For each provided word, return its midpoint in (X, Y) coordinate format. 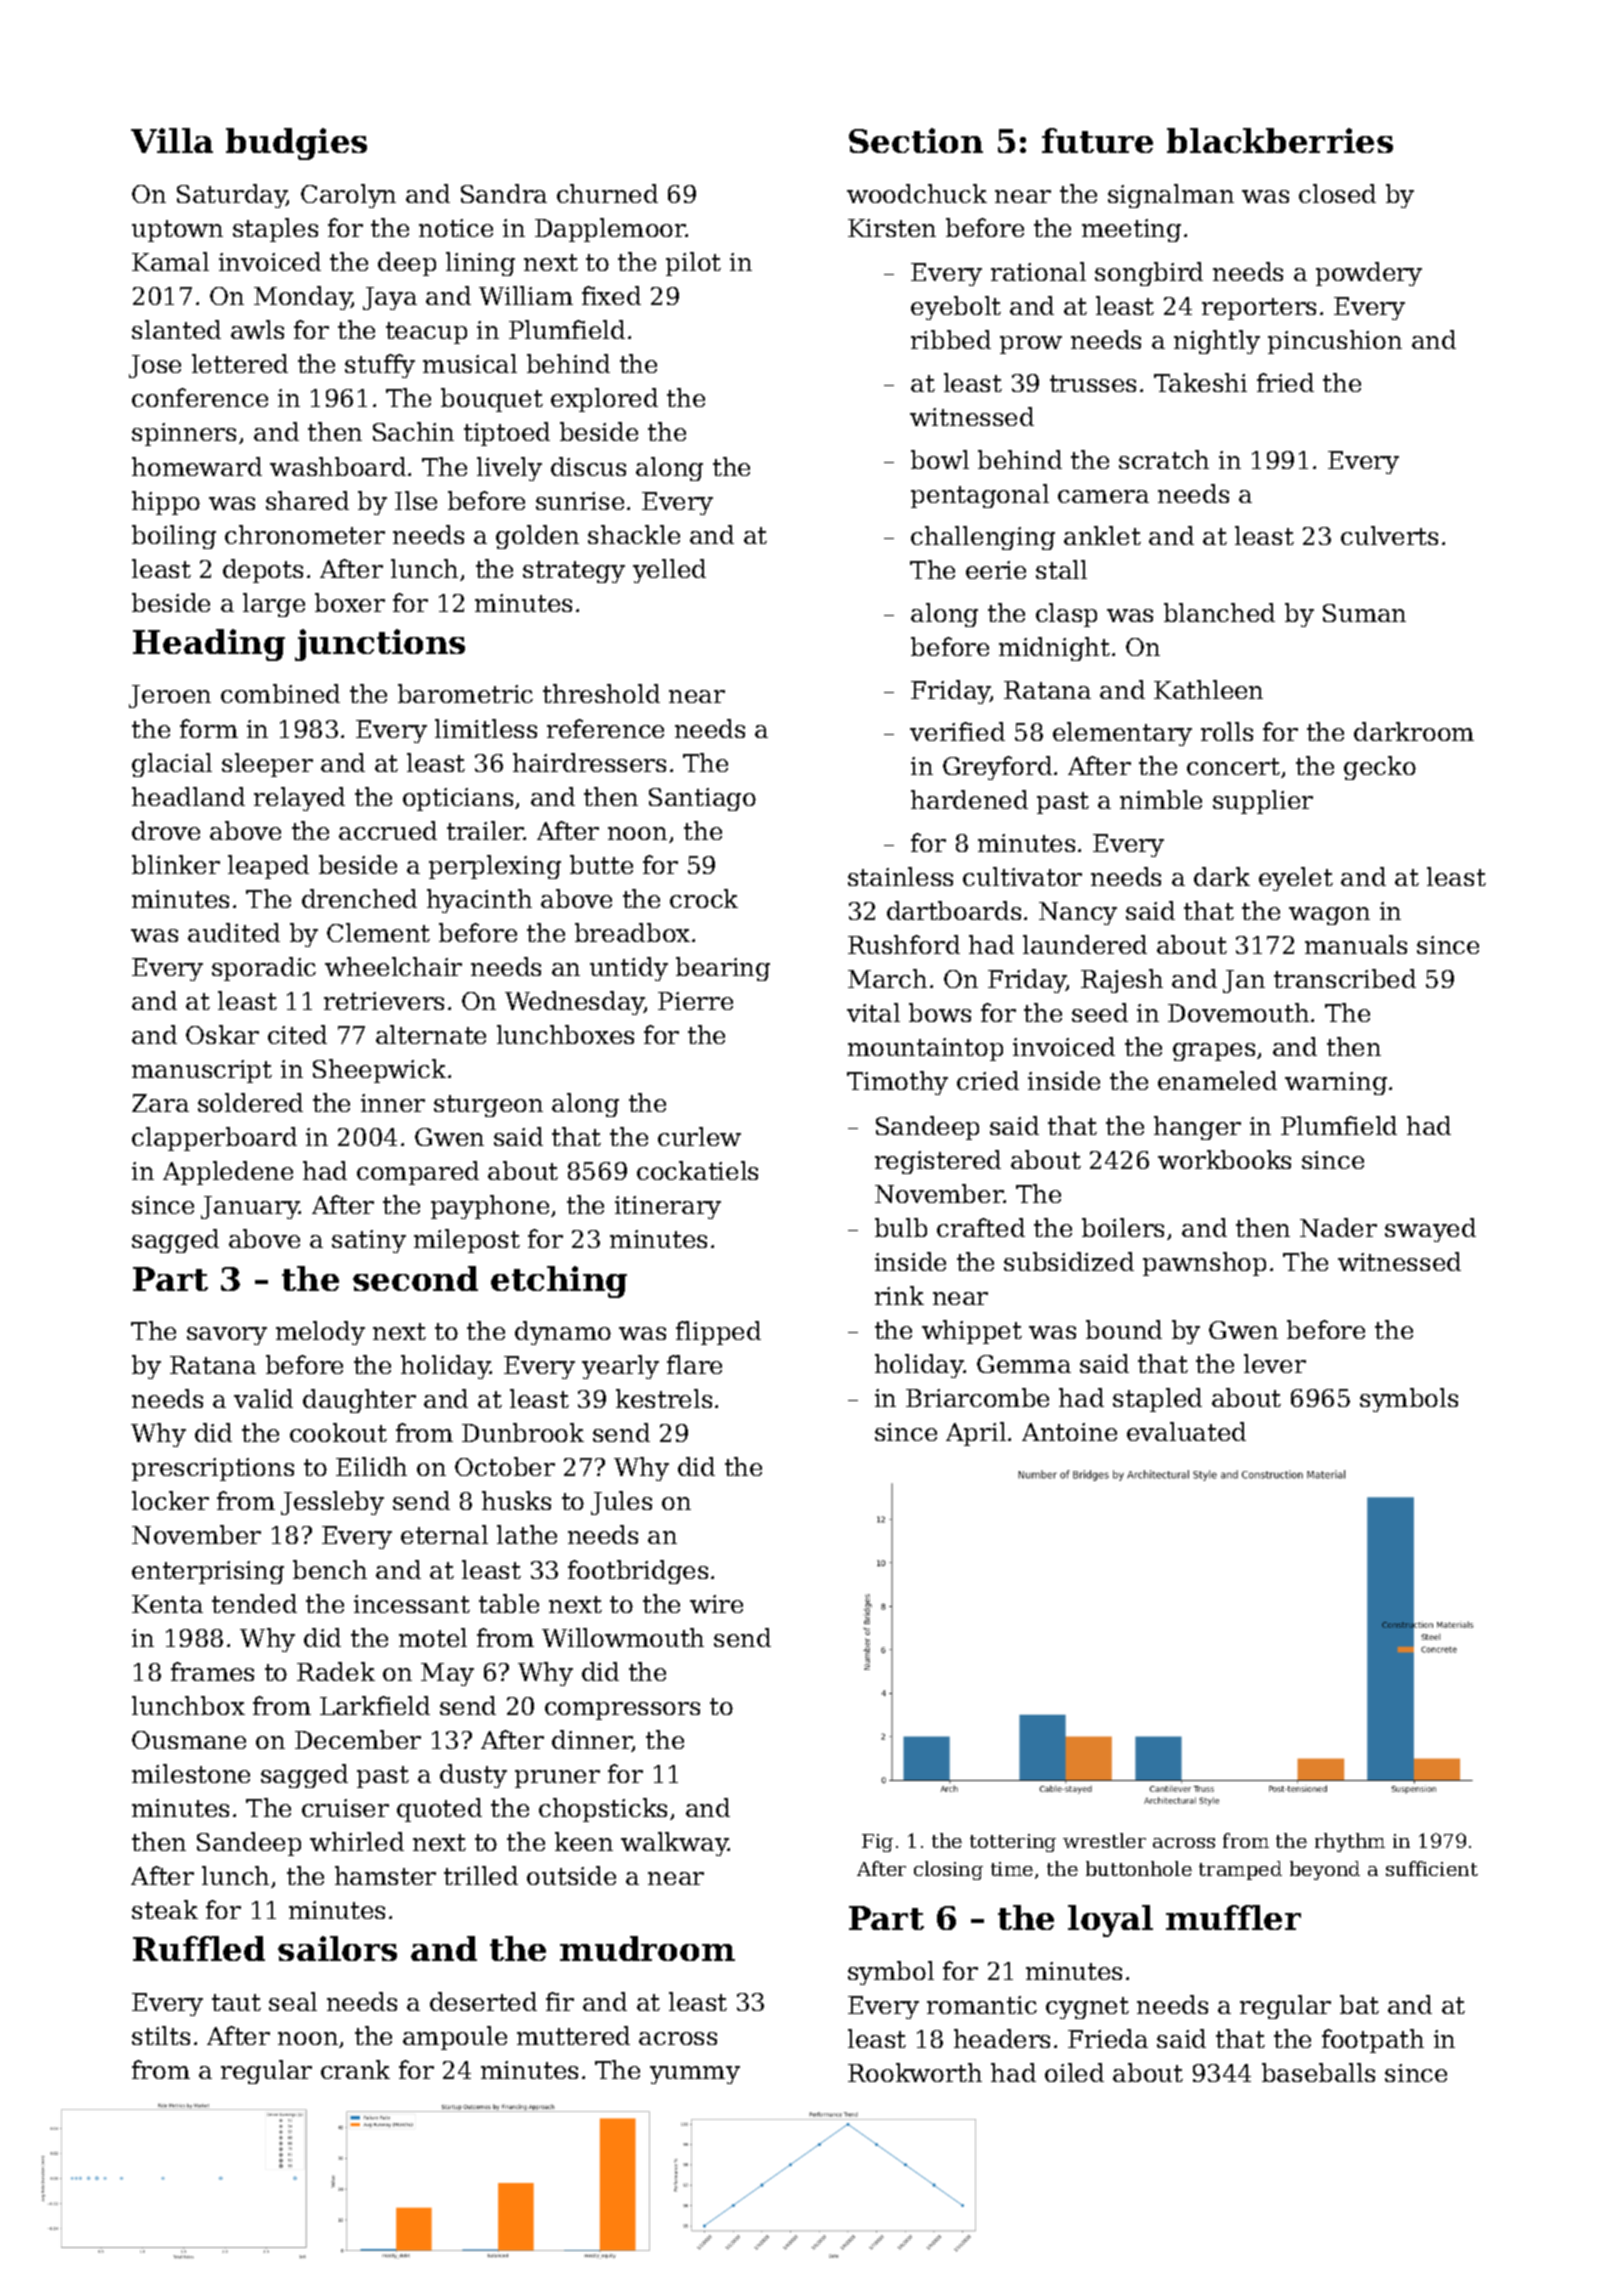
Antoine (1069, 1432)
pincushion (1335, 342)
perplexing (495, 867)
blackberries (1280, 140)
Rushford (904, 944)
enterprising (208, 1572)
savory (227, 1336)
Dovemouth (1238, 1012)
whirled (357, 1841)
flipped (718, 1333)
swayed (1430, 1230)
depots (263, 571)
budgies (296, 144)
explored (604, 400)
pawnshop (1204, 1264)
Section (916, 140)
